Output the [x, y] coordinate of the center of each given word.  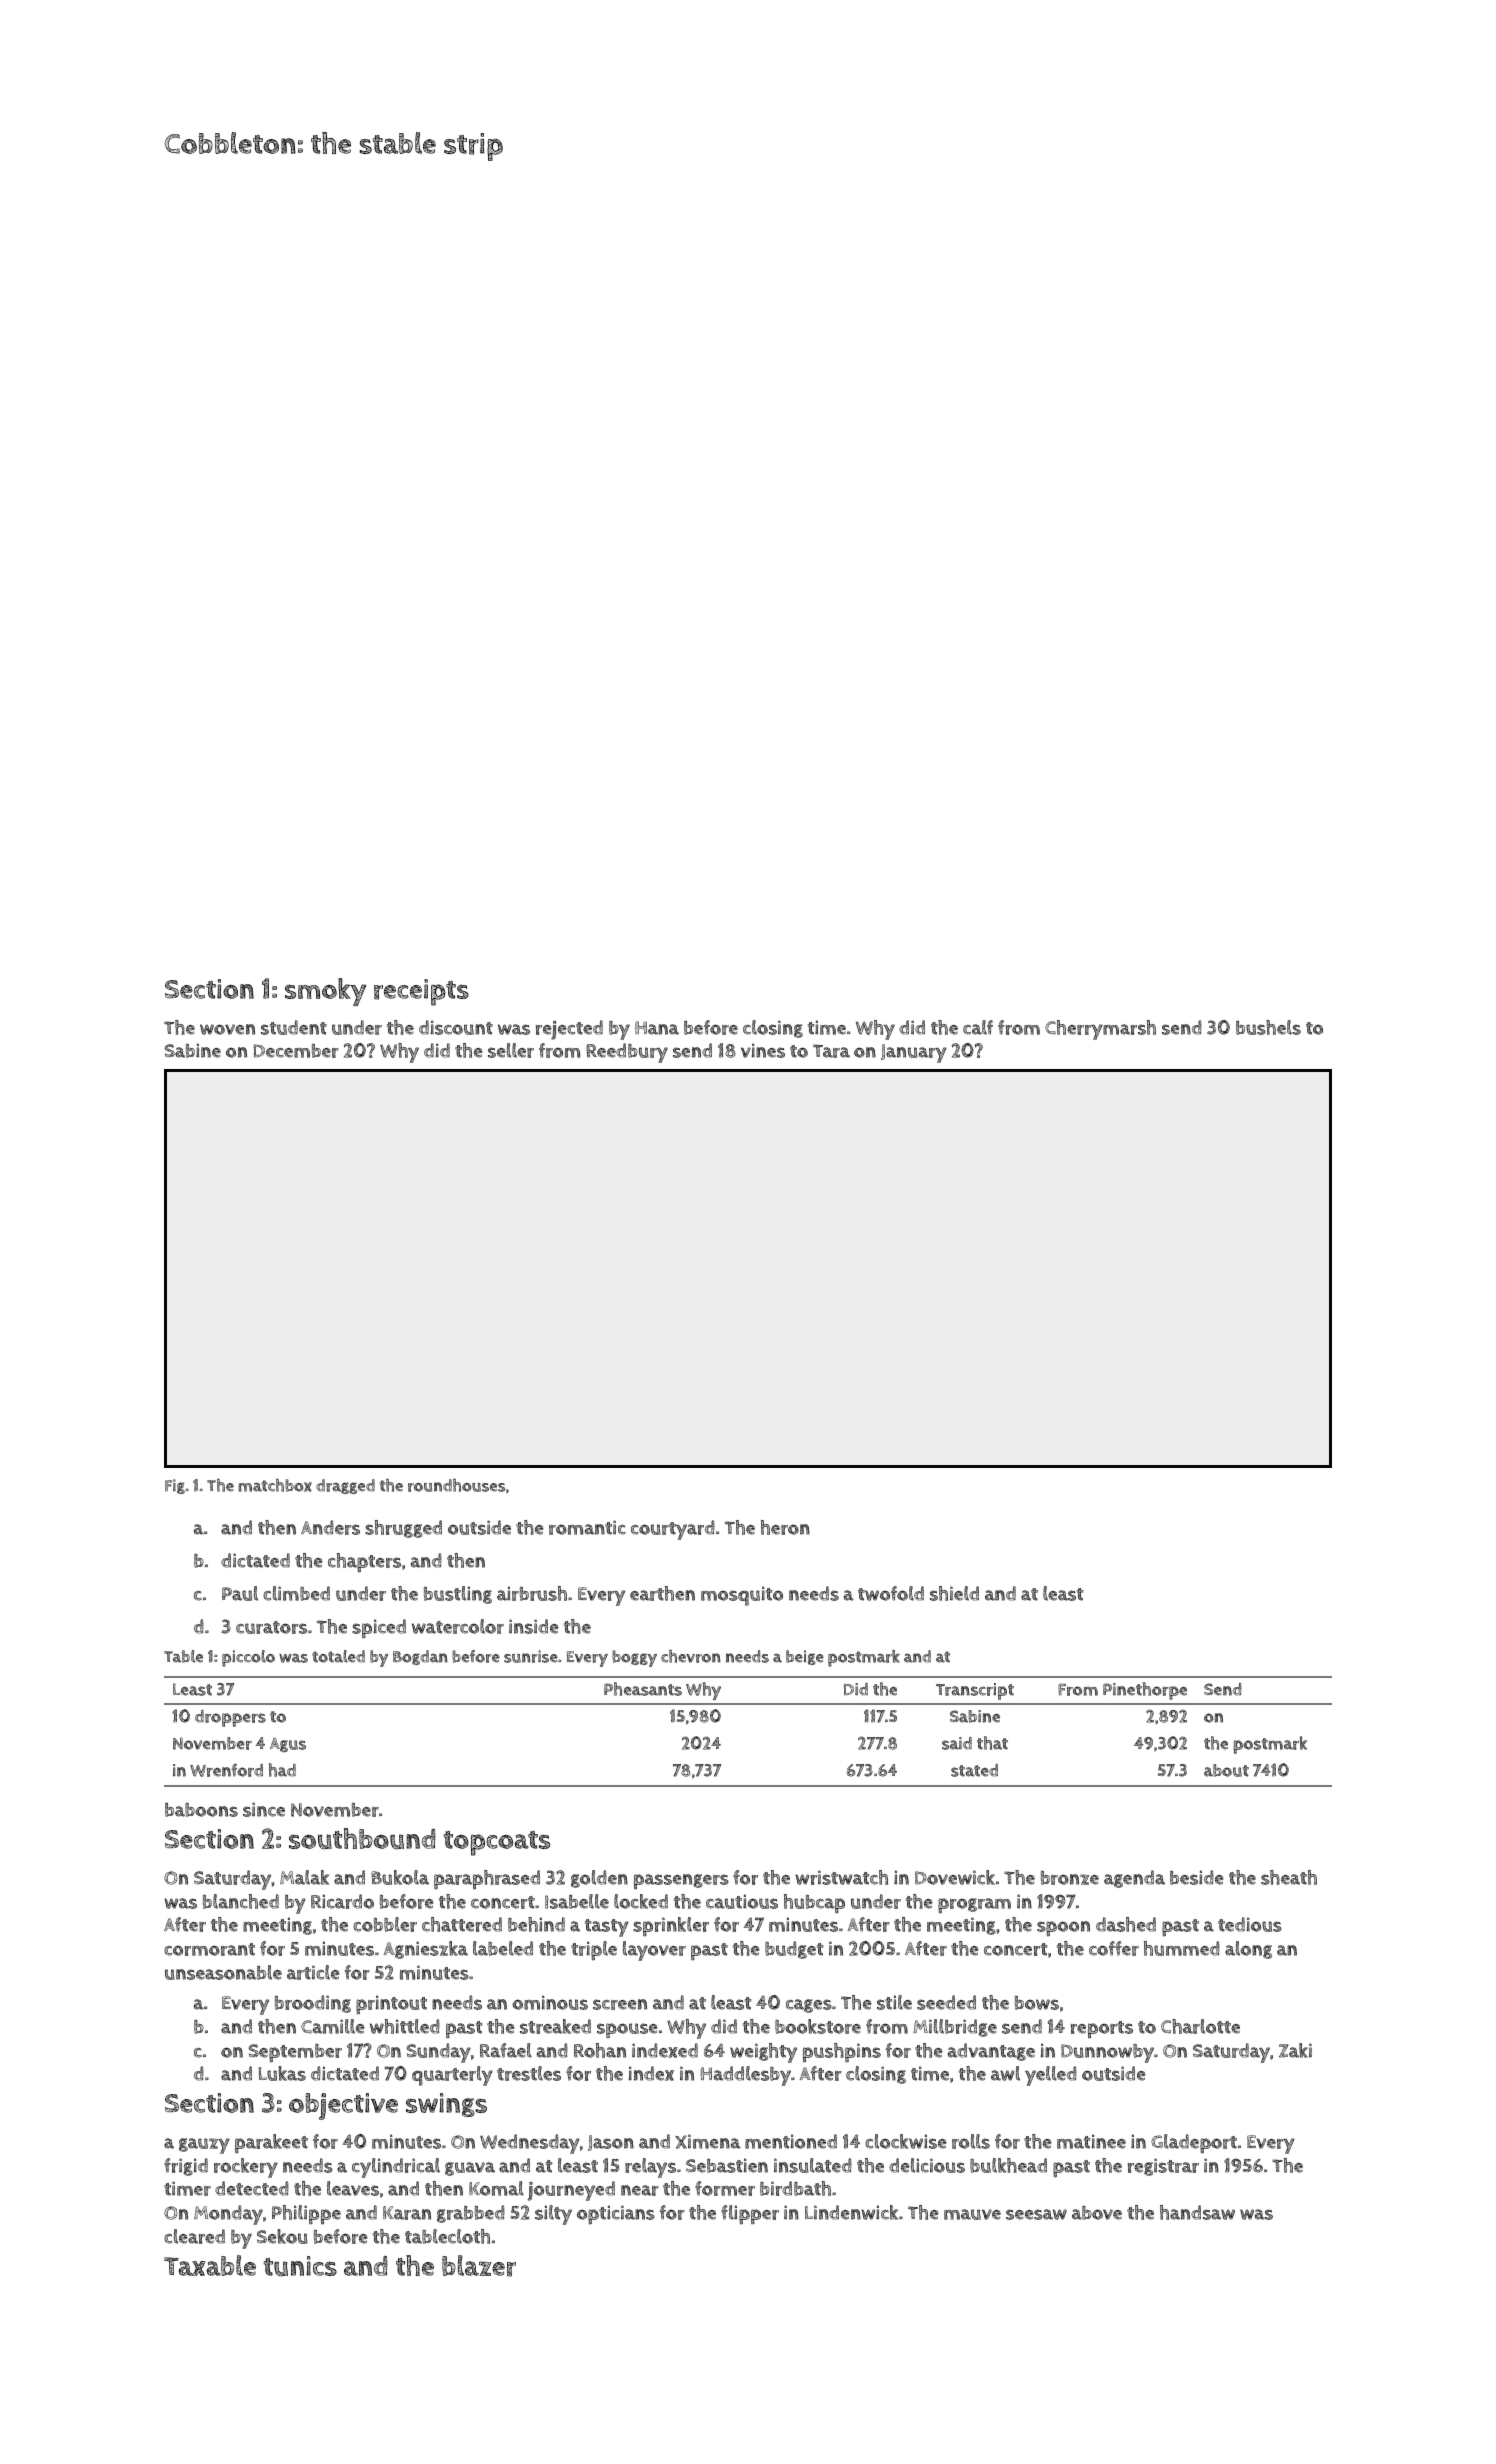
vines [763, 1050]
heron [785, 1527]
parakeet [271, 2143]
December [296, 1051]
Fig [175, 1486]
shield [954, 1593]
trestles [529, 2073]
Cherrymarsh [1100, 1030]
